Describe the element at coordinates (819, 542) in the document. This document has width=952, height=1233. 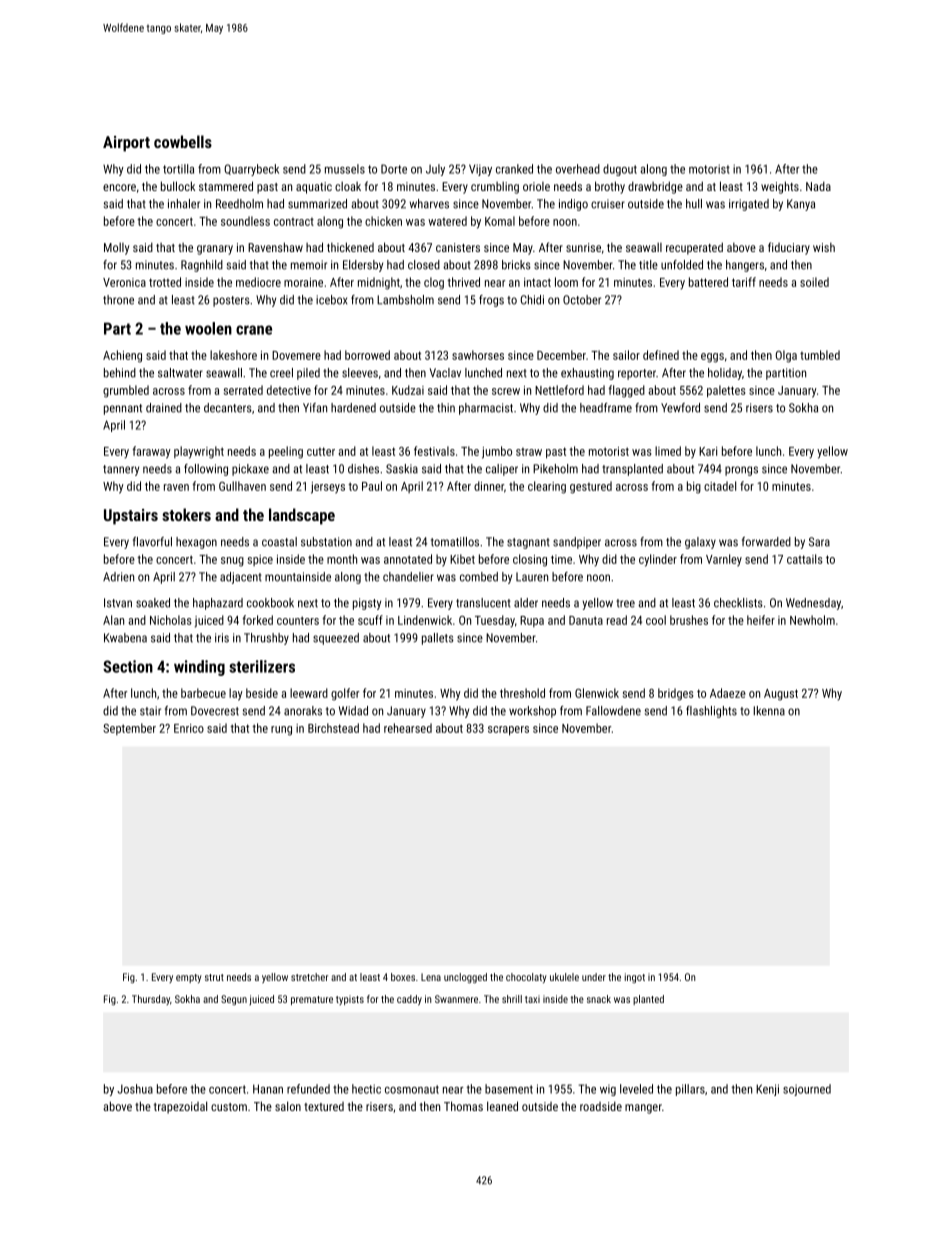
I see `Sara` at that location.
